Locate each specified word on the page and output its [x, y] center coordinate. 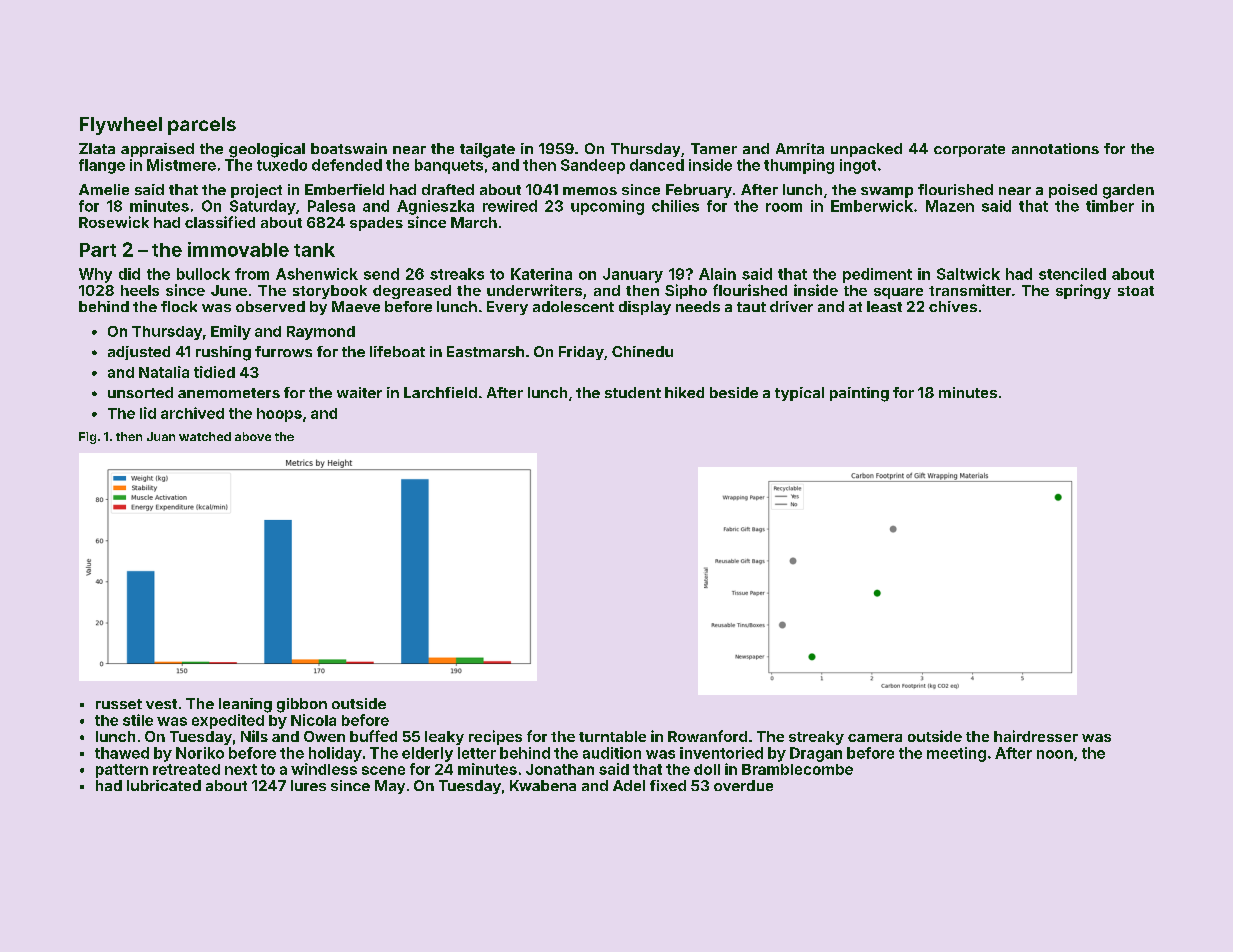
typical [799, 394]
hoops [279, 415]
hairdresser [1036, 736]
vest [161, 704]
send [381, 274]
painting [859, 394]
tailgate [487, 150]
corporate [969, 150]
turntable [612, 736]
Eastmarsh [485, 351]
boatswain [349, 148]
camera [875, 738]
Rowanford [707, 736]
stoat [1136, 291]
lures [308, 785]
